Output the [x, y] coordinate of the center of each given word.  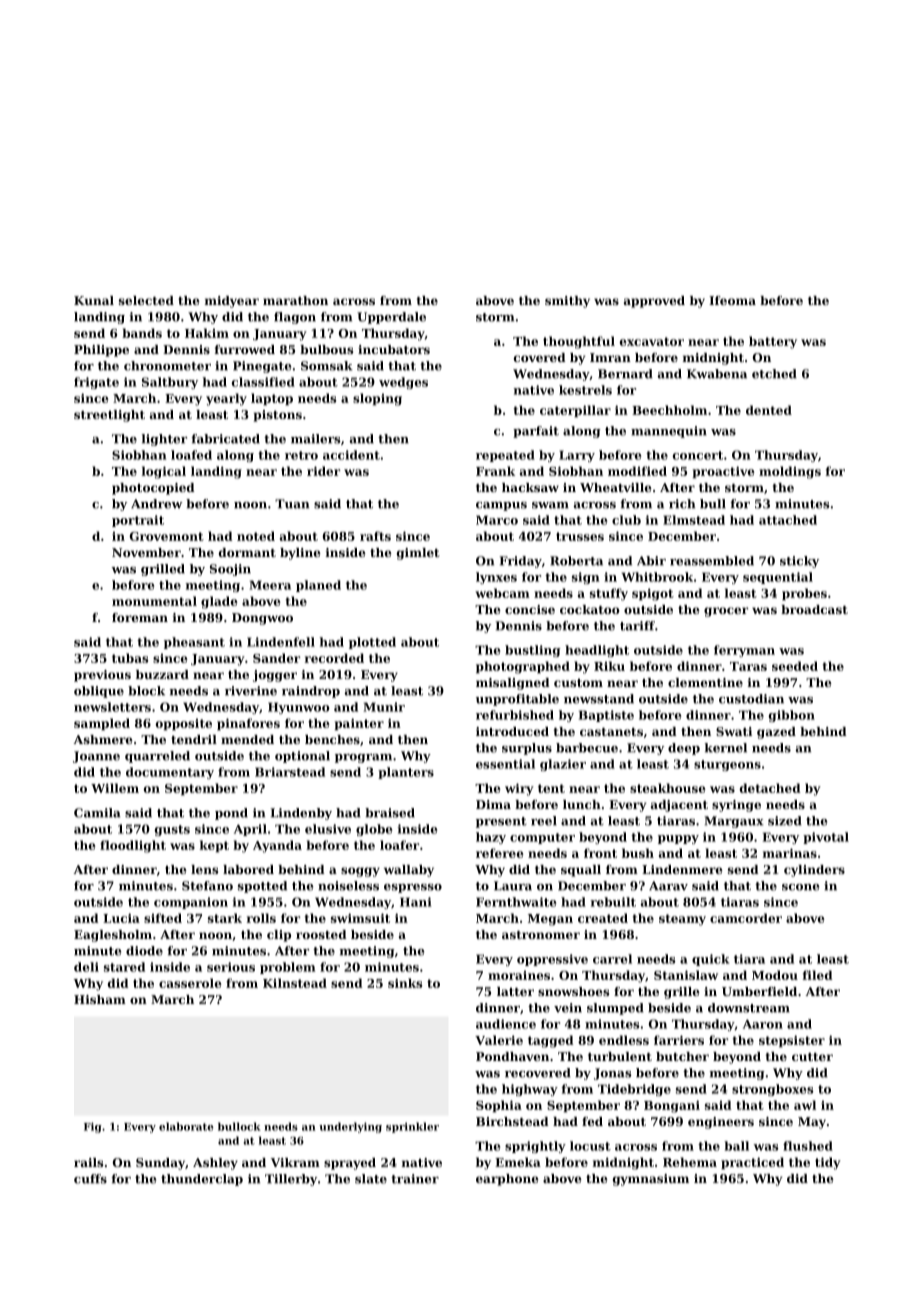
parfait [536, 432]
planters [406, 773]
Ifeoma [732, 300]
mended [247, 739]
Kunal [94, 300]
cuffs [90, 1179]
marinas [790, 853]
